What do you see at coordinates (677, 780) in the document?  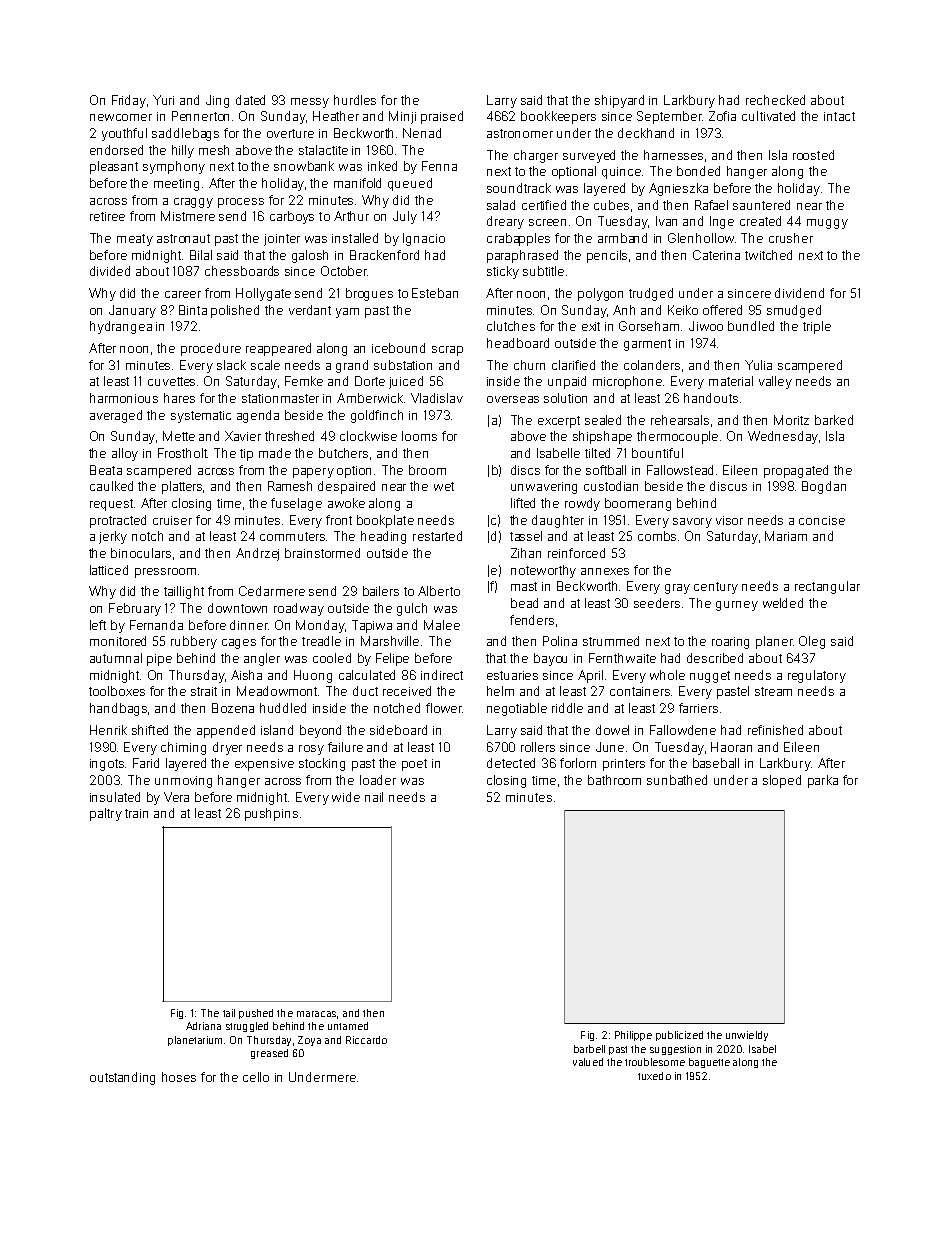 I see `sunbathed` at bounding box center [677, 780].
